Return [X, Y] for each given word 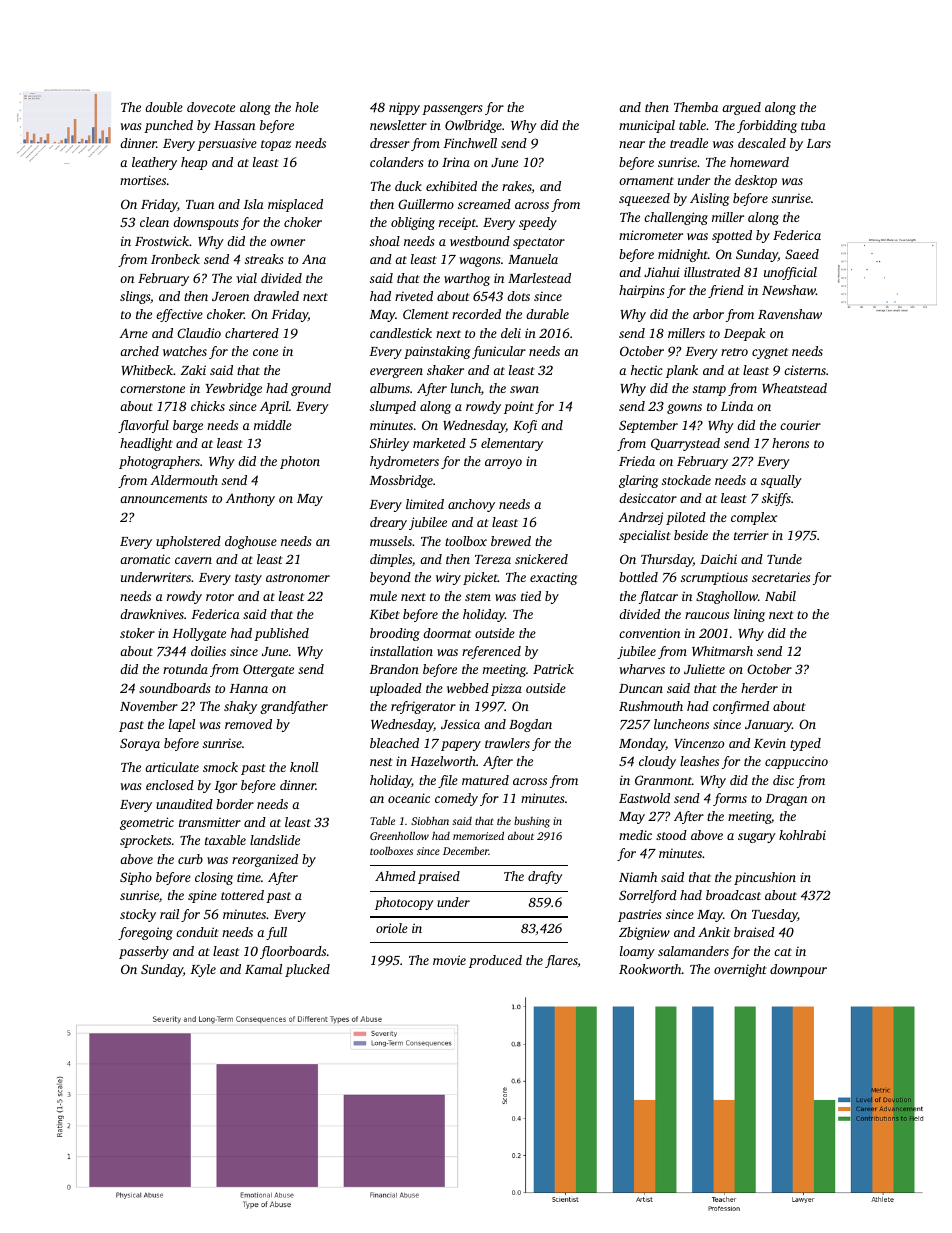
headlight [146, 444]
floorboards [293, 952]
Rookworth [650, 969]
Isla [253, 204]
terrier [751, 535]
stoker [137, 633]
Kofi [525, 426]
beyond [390, 578]
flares [561, 961]
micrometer [651, 235]
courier [800, 425]
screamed [484, 204]
